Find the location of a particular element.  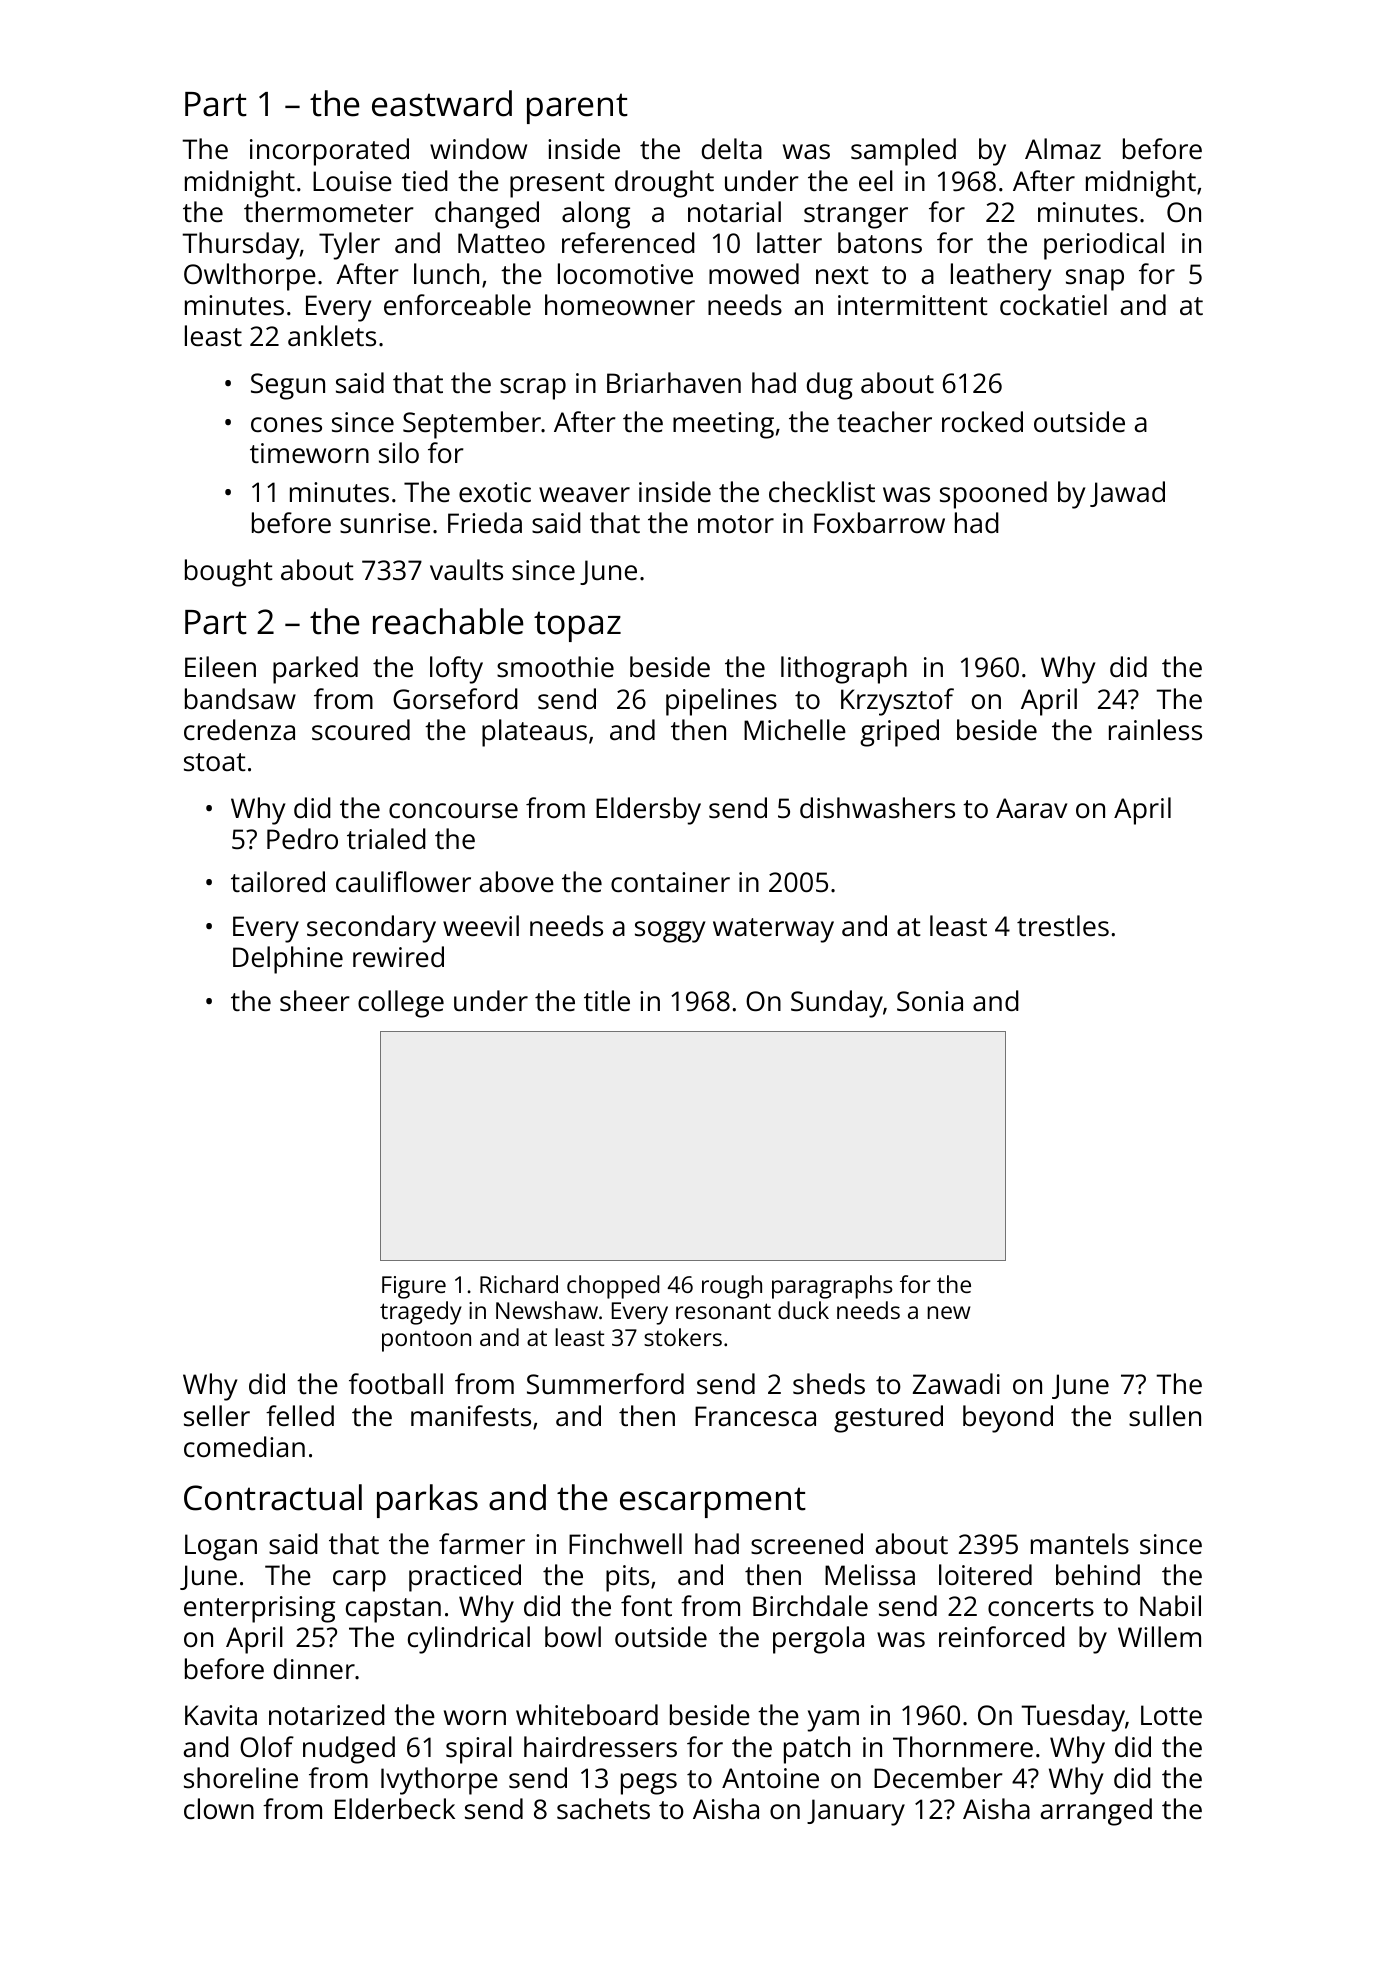

rewired is located at coordinates (398, 956).
